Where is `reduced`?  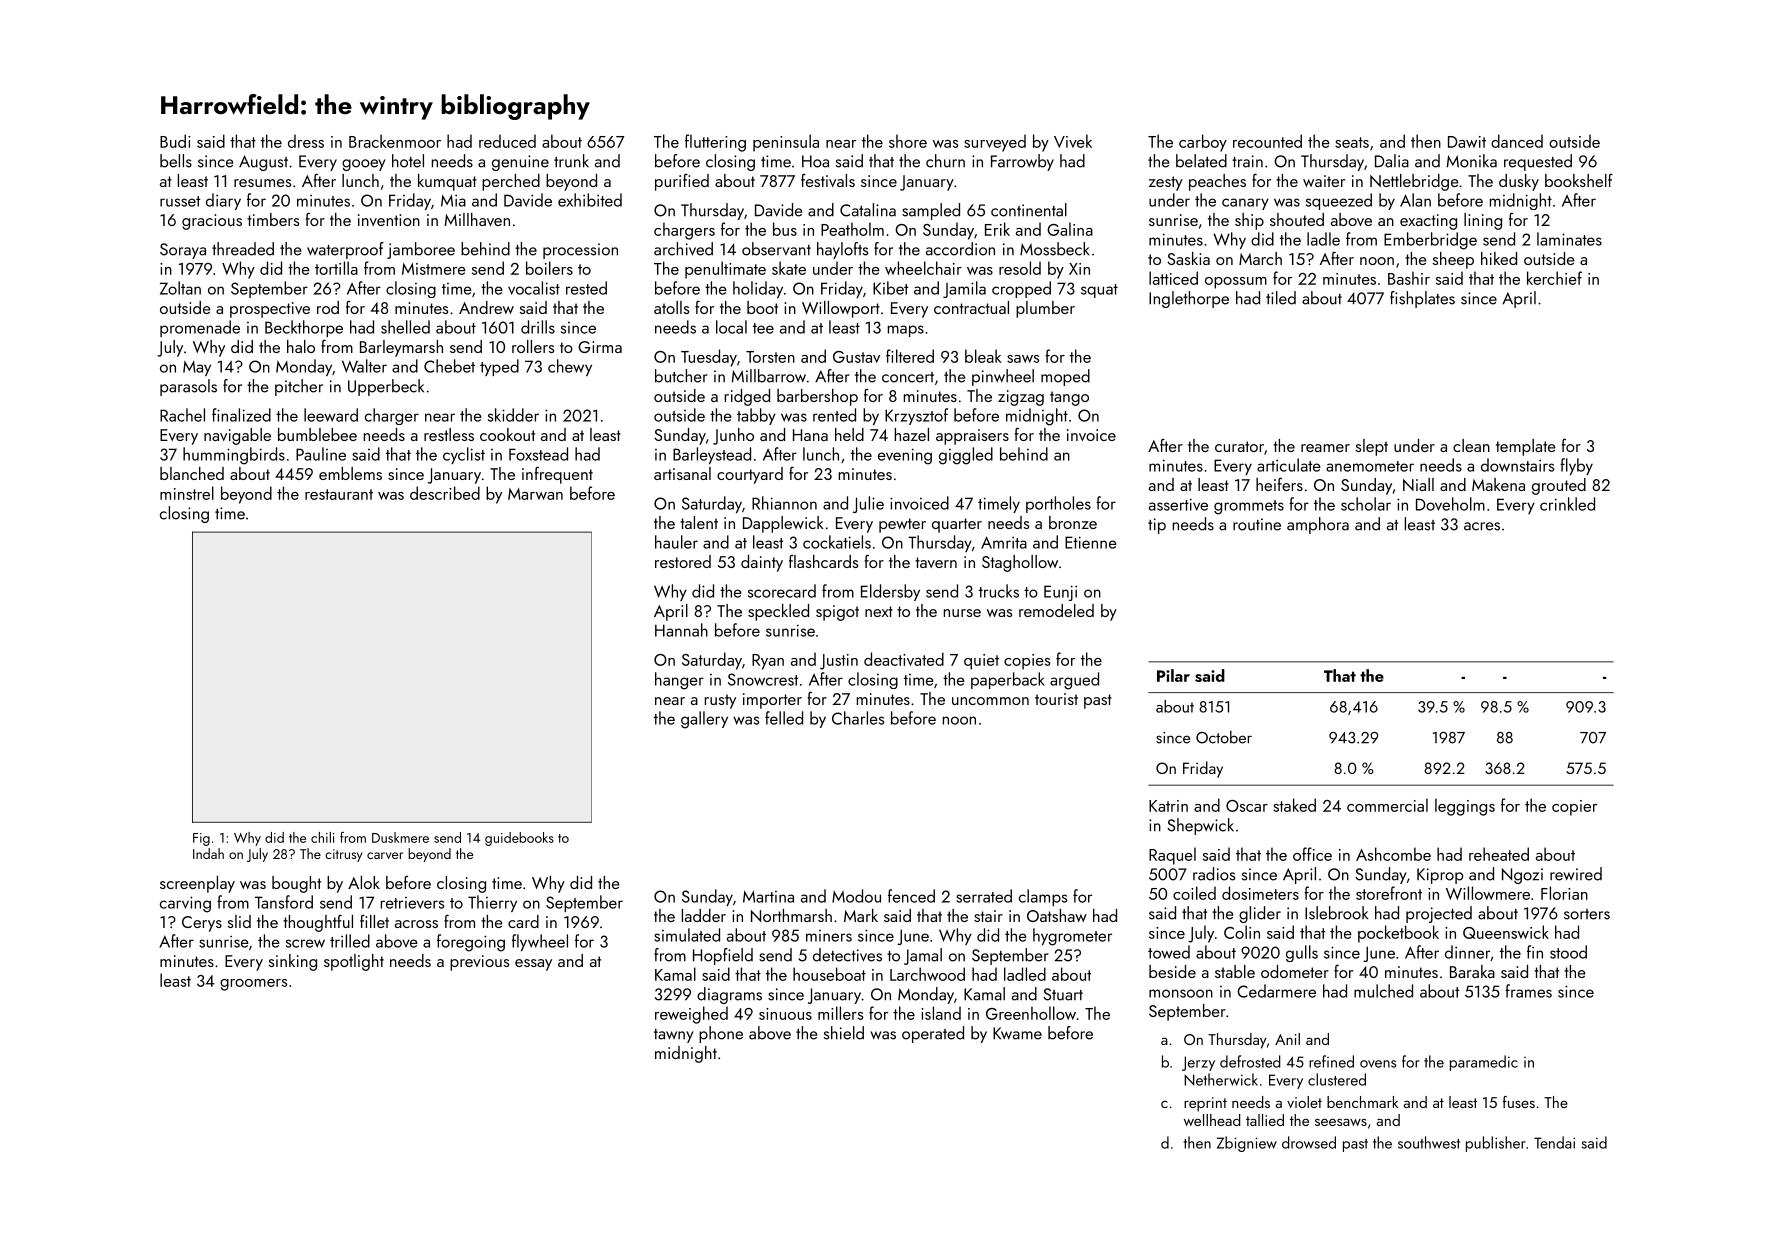
reduced is located at coordinates (507, 141).
